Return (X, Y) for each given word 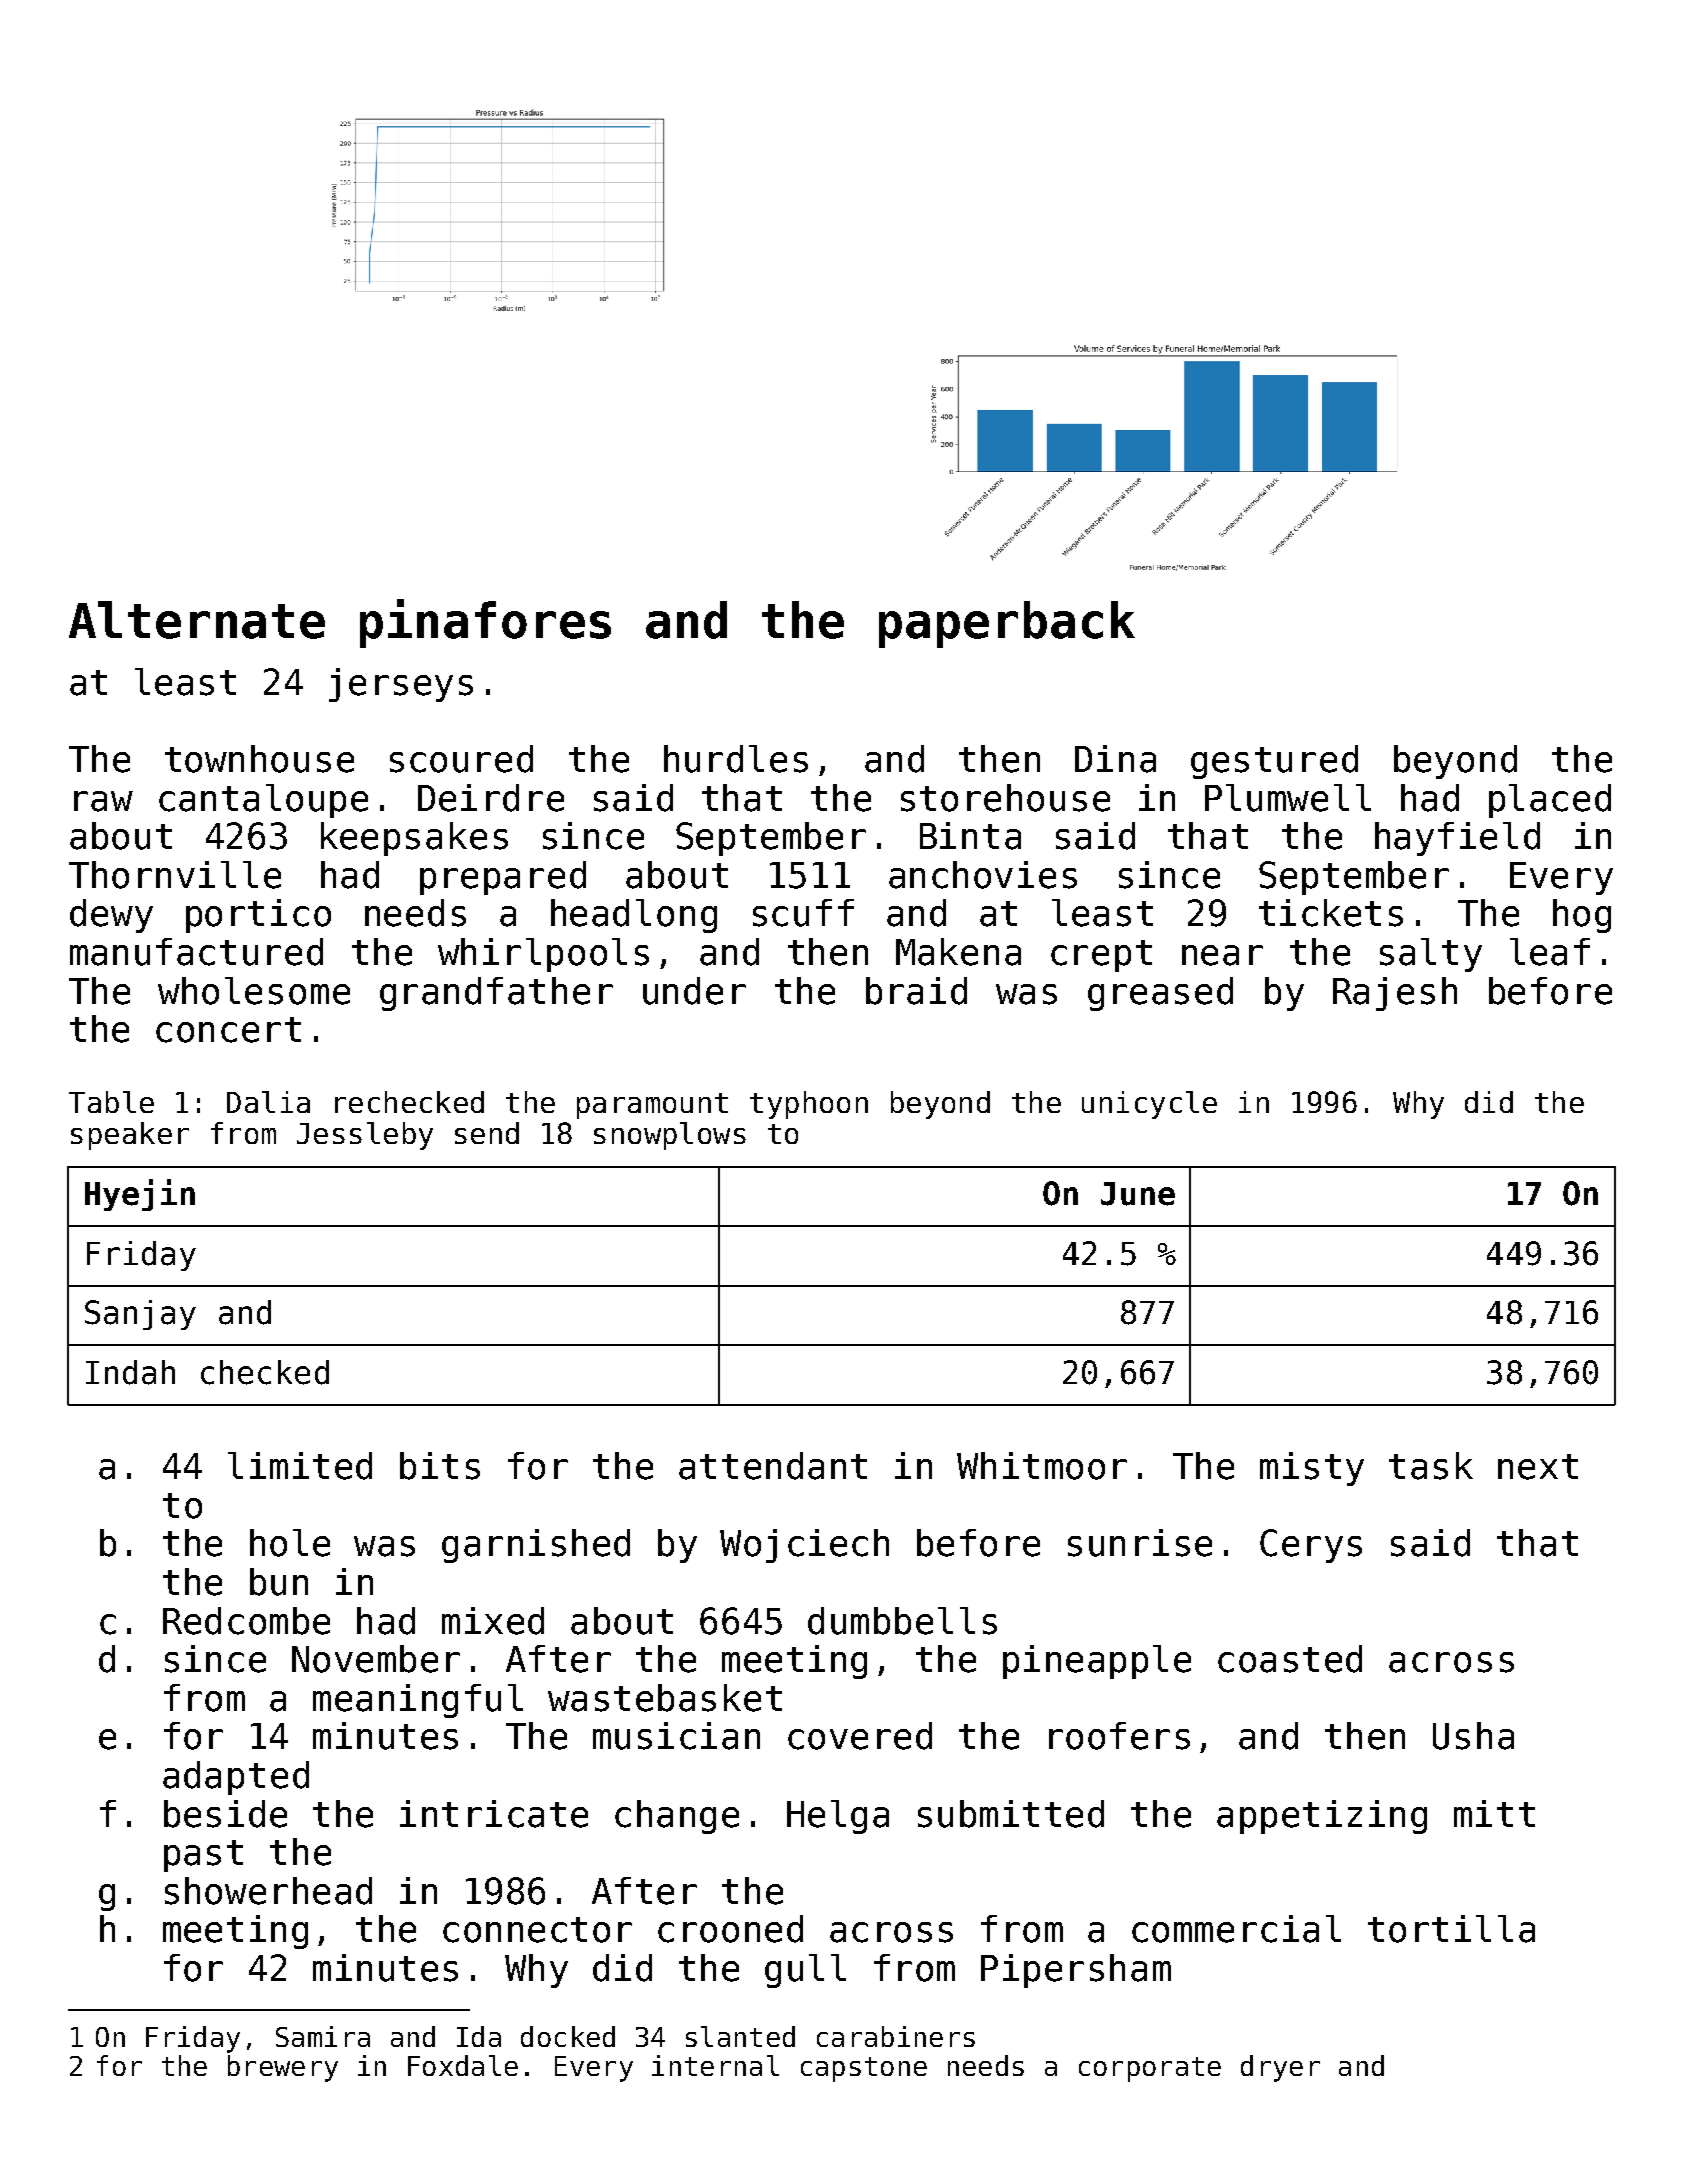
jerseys (401, 685)
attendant (773, 1466)
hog (1582, 916)
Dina (1115, 759)
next (1538, 1467)
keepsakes (414, 839)
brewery (283, 2068)
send (487, 1133)
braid (916, 991)
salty (1431, 955)
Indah (130, 1372)
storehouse (1005, 798)
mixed (493, 1621)
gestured (1274, 762)
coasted (1290, 1659)
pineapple (1097, 1662)
